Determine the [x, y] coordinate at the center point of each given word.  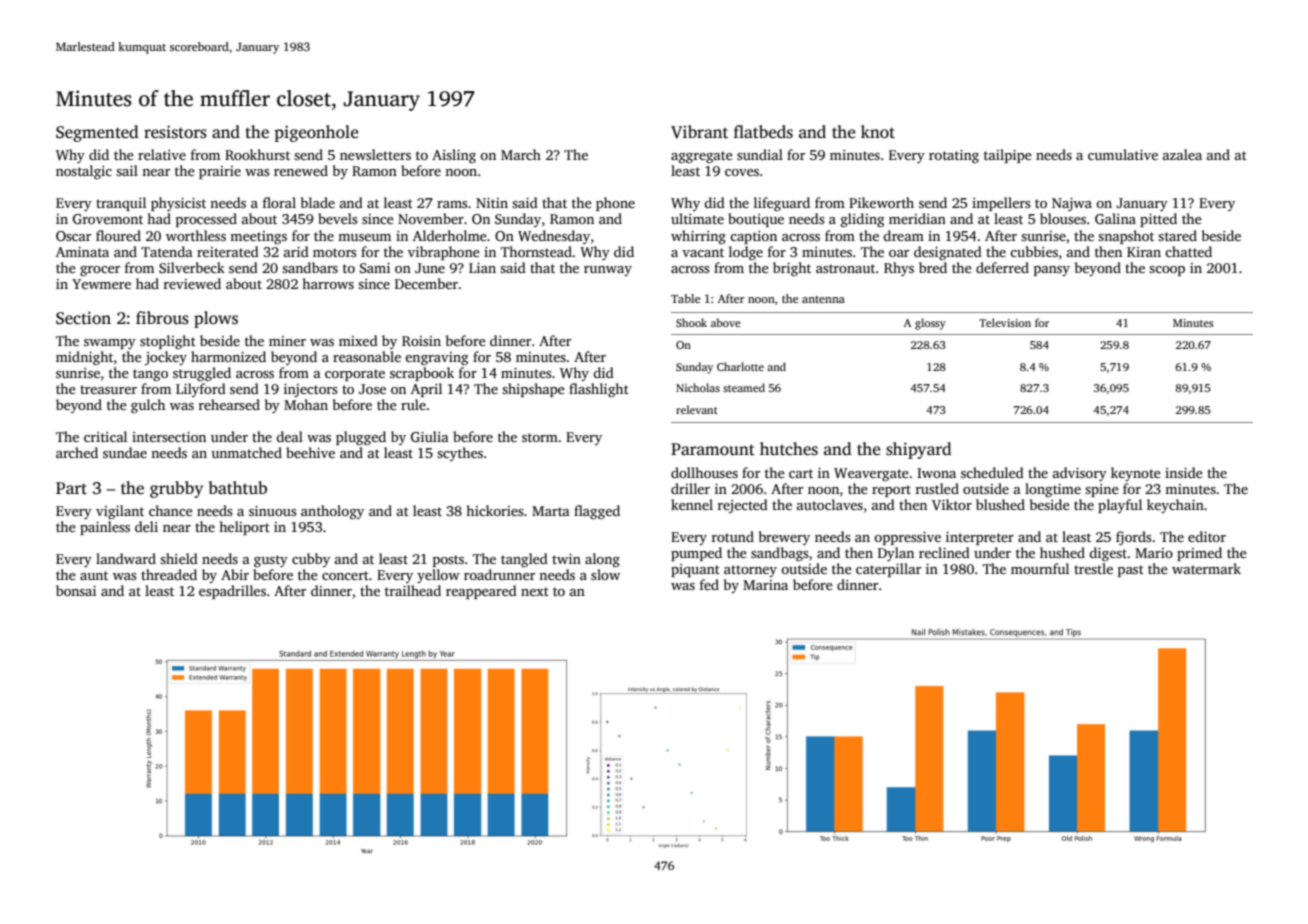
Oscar [73, 236]
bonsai [76, 590]
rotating [954, 156]
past [1131, 571]
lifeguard [782, 204]
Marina [765, 585]
